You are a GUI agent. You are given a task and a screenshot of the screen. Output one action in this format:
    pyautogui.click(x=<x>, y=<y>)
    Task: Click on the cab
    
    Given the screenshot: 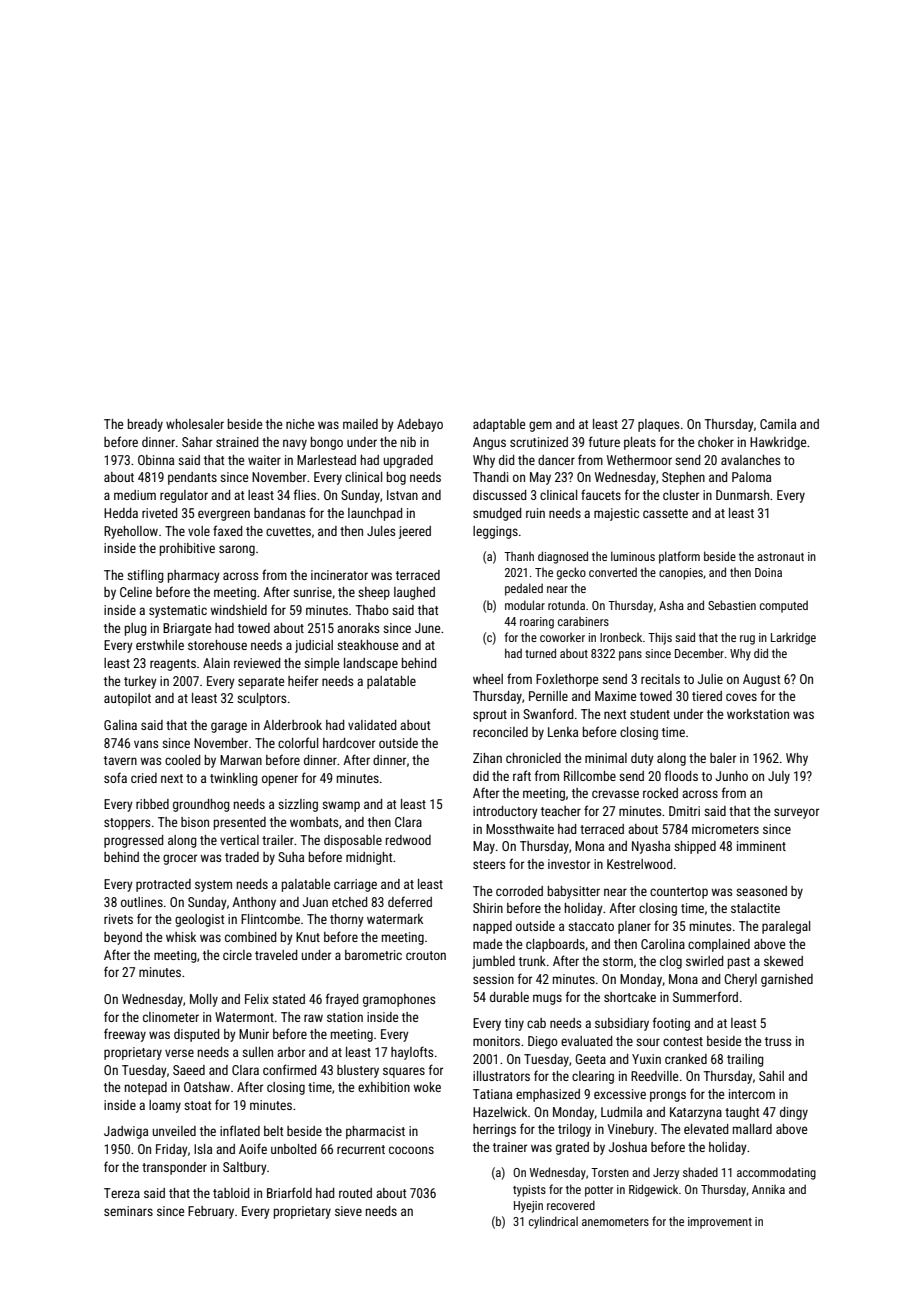 What is the action you would take?
    pyautogui.click(x=536, y=1023)
